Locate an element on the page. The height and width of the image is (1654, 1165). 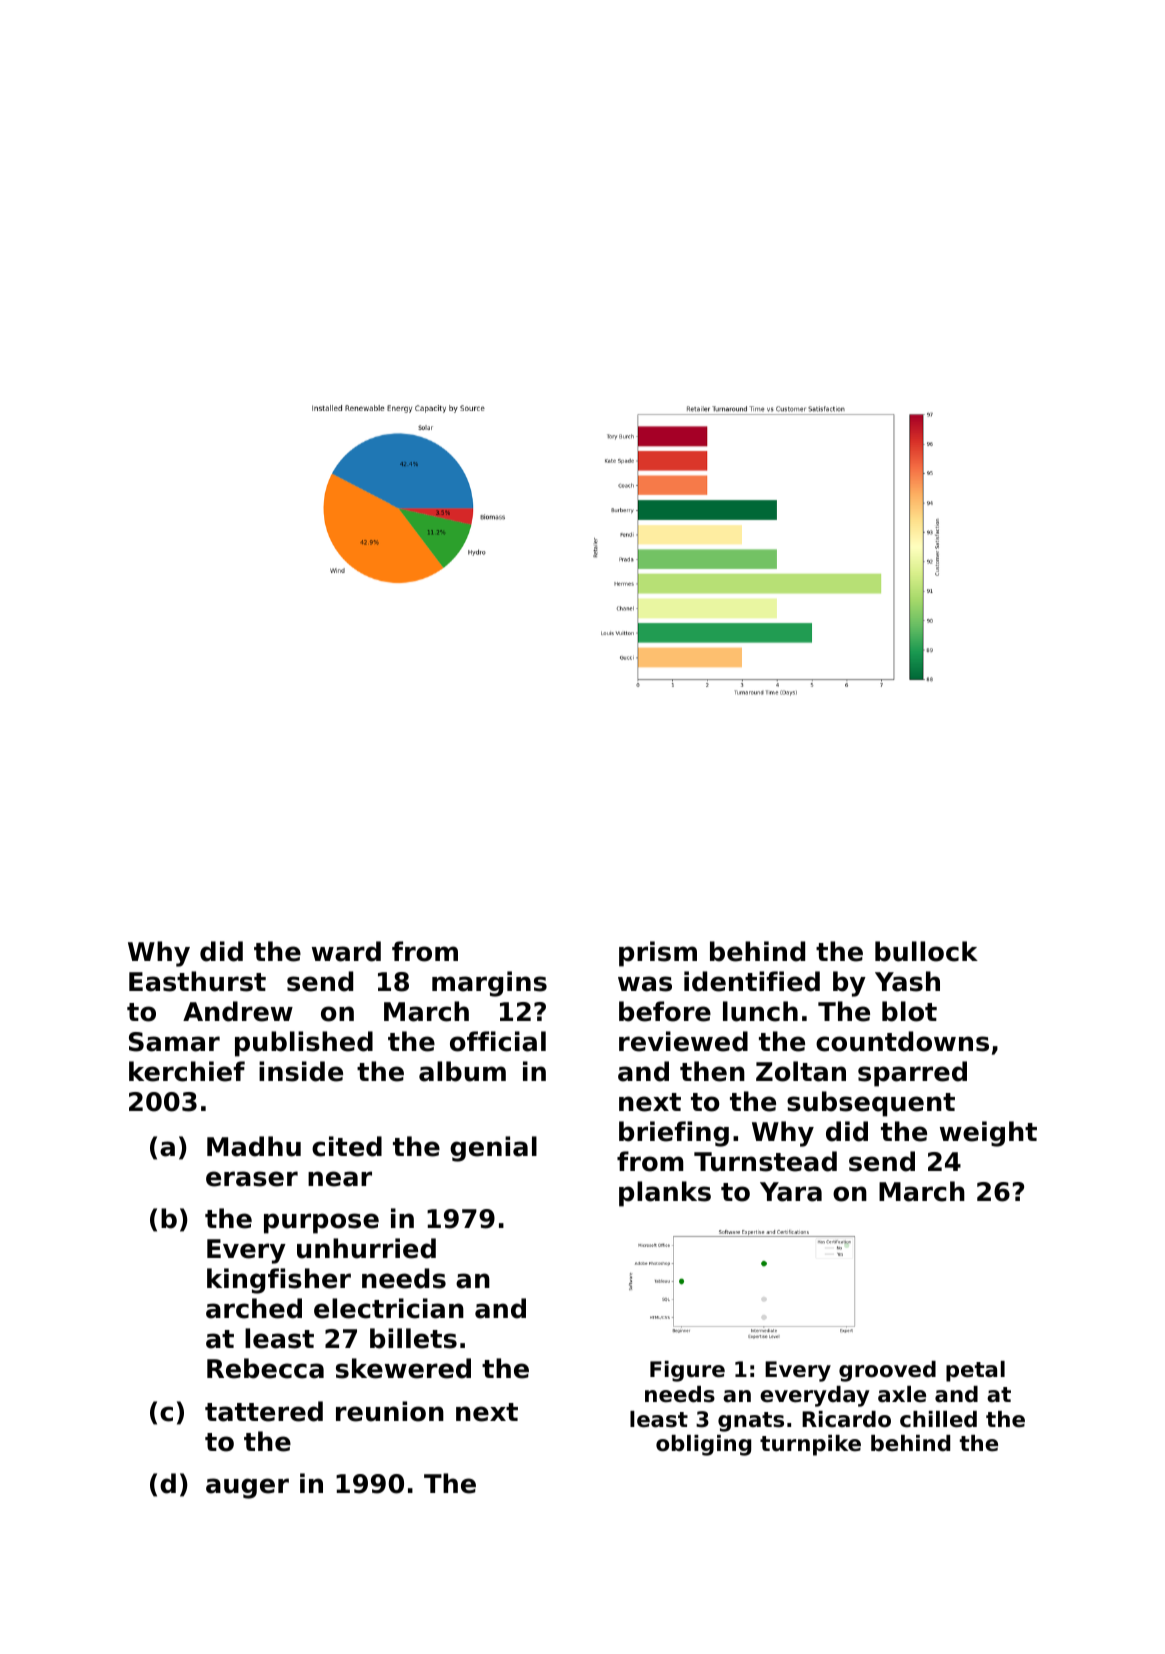
identified is located at coordinates (752, 981).
